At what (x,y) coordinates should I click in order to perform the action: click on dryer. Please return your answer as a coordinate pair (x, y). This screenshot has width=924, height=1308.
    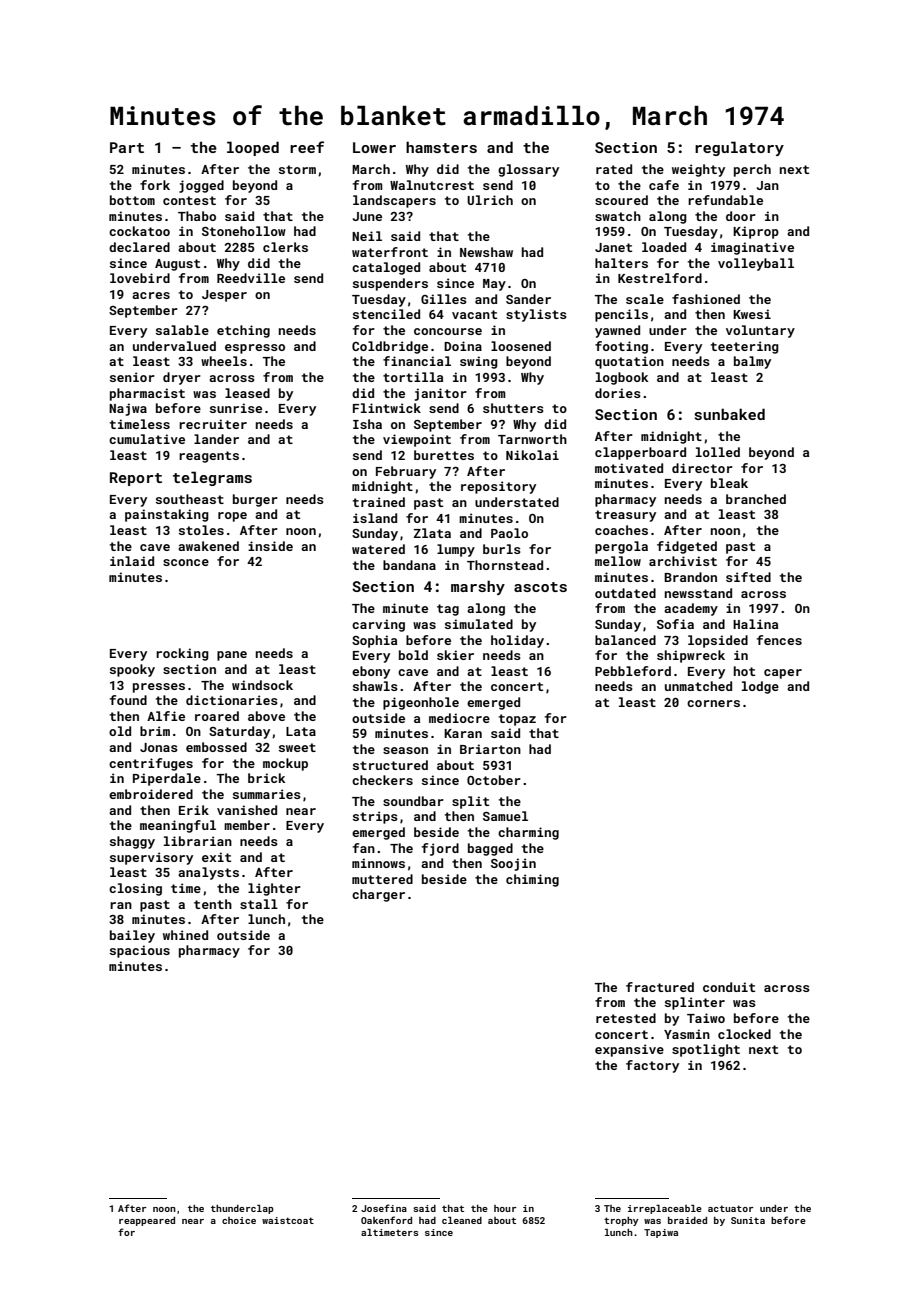
    Looking at the image, I should click on (182, 378).
